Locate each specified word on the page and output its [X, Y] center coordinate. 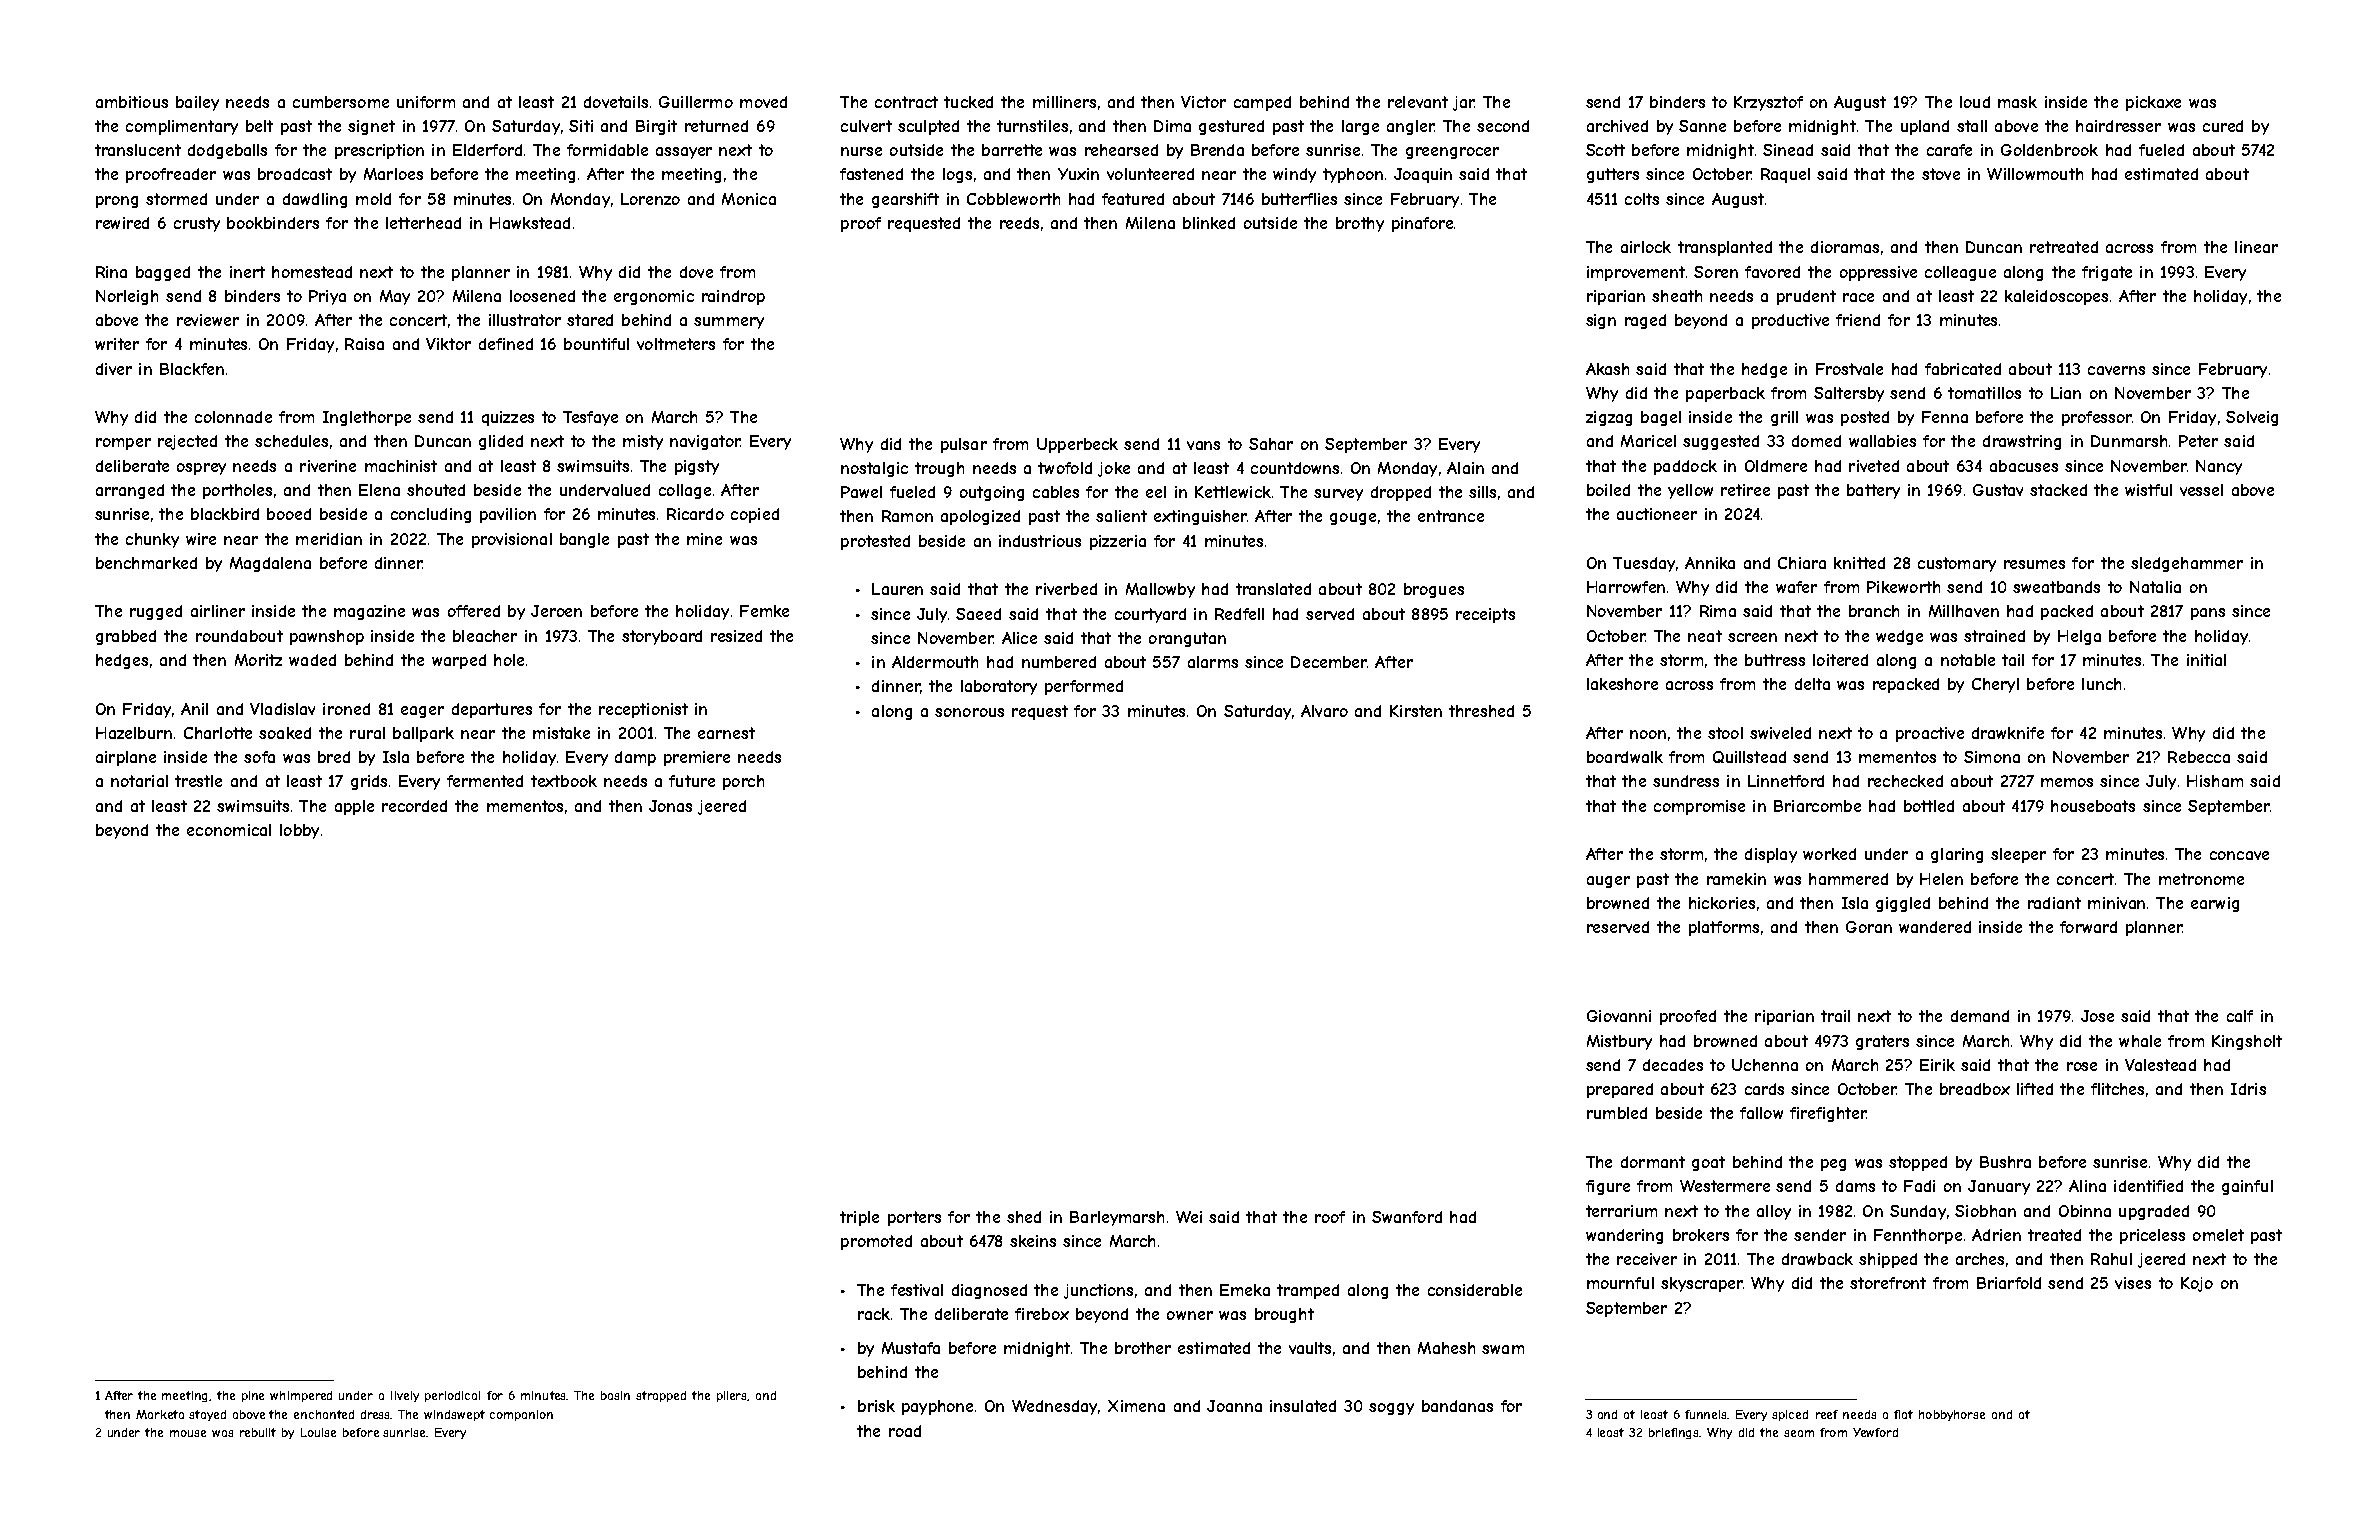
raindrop [733, 297]
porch [743, 782]
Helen [1941, 879]
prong [117, 202]
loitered [1840, 660]
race [1858, 297]
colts [1642, 199]
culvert [866, 126]
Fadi [1919, 1186]
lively [405, 1396]
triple [859, 1218]
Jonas [670, 806]
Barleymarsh [1117, 1218]
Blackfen [192, 369]
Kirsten [1416, 711]
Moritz [258, 660]
